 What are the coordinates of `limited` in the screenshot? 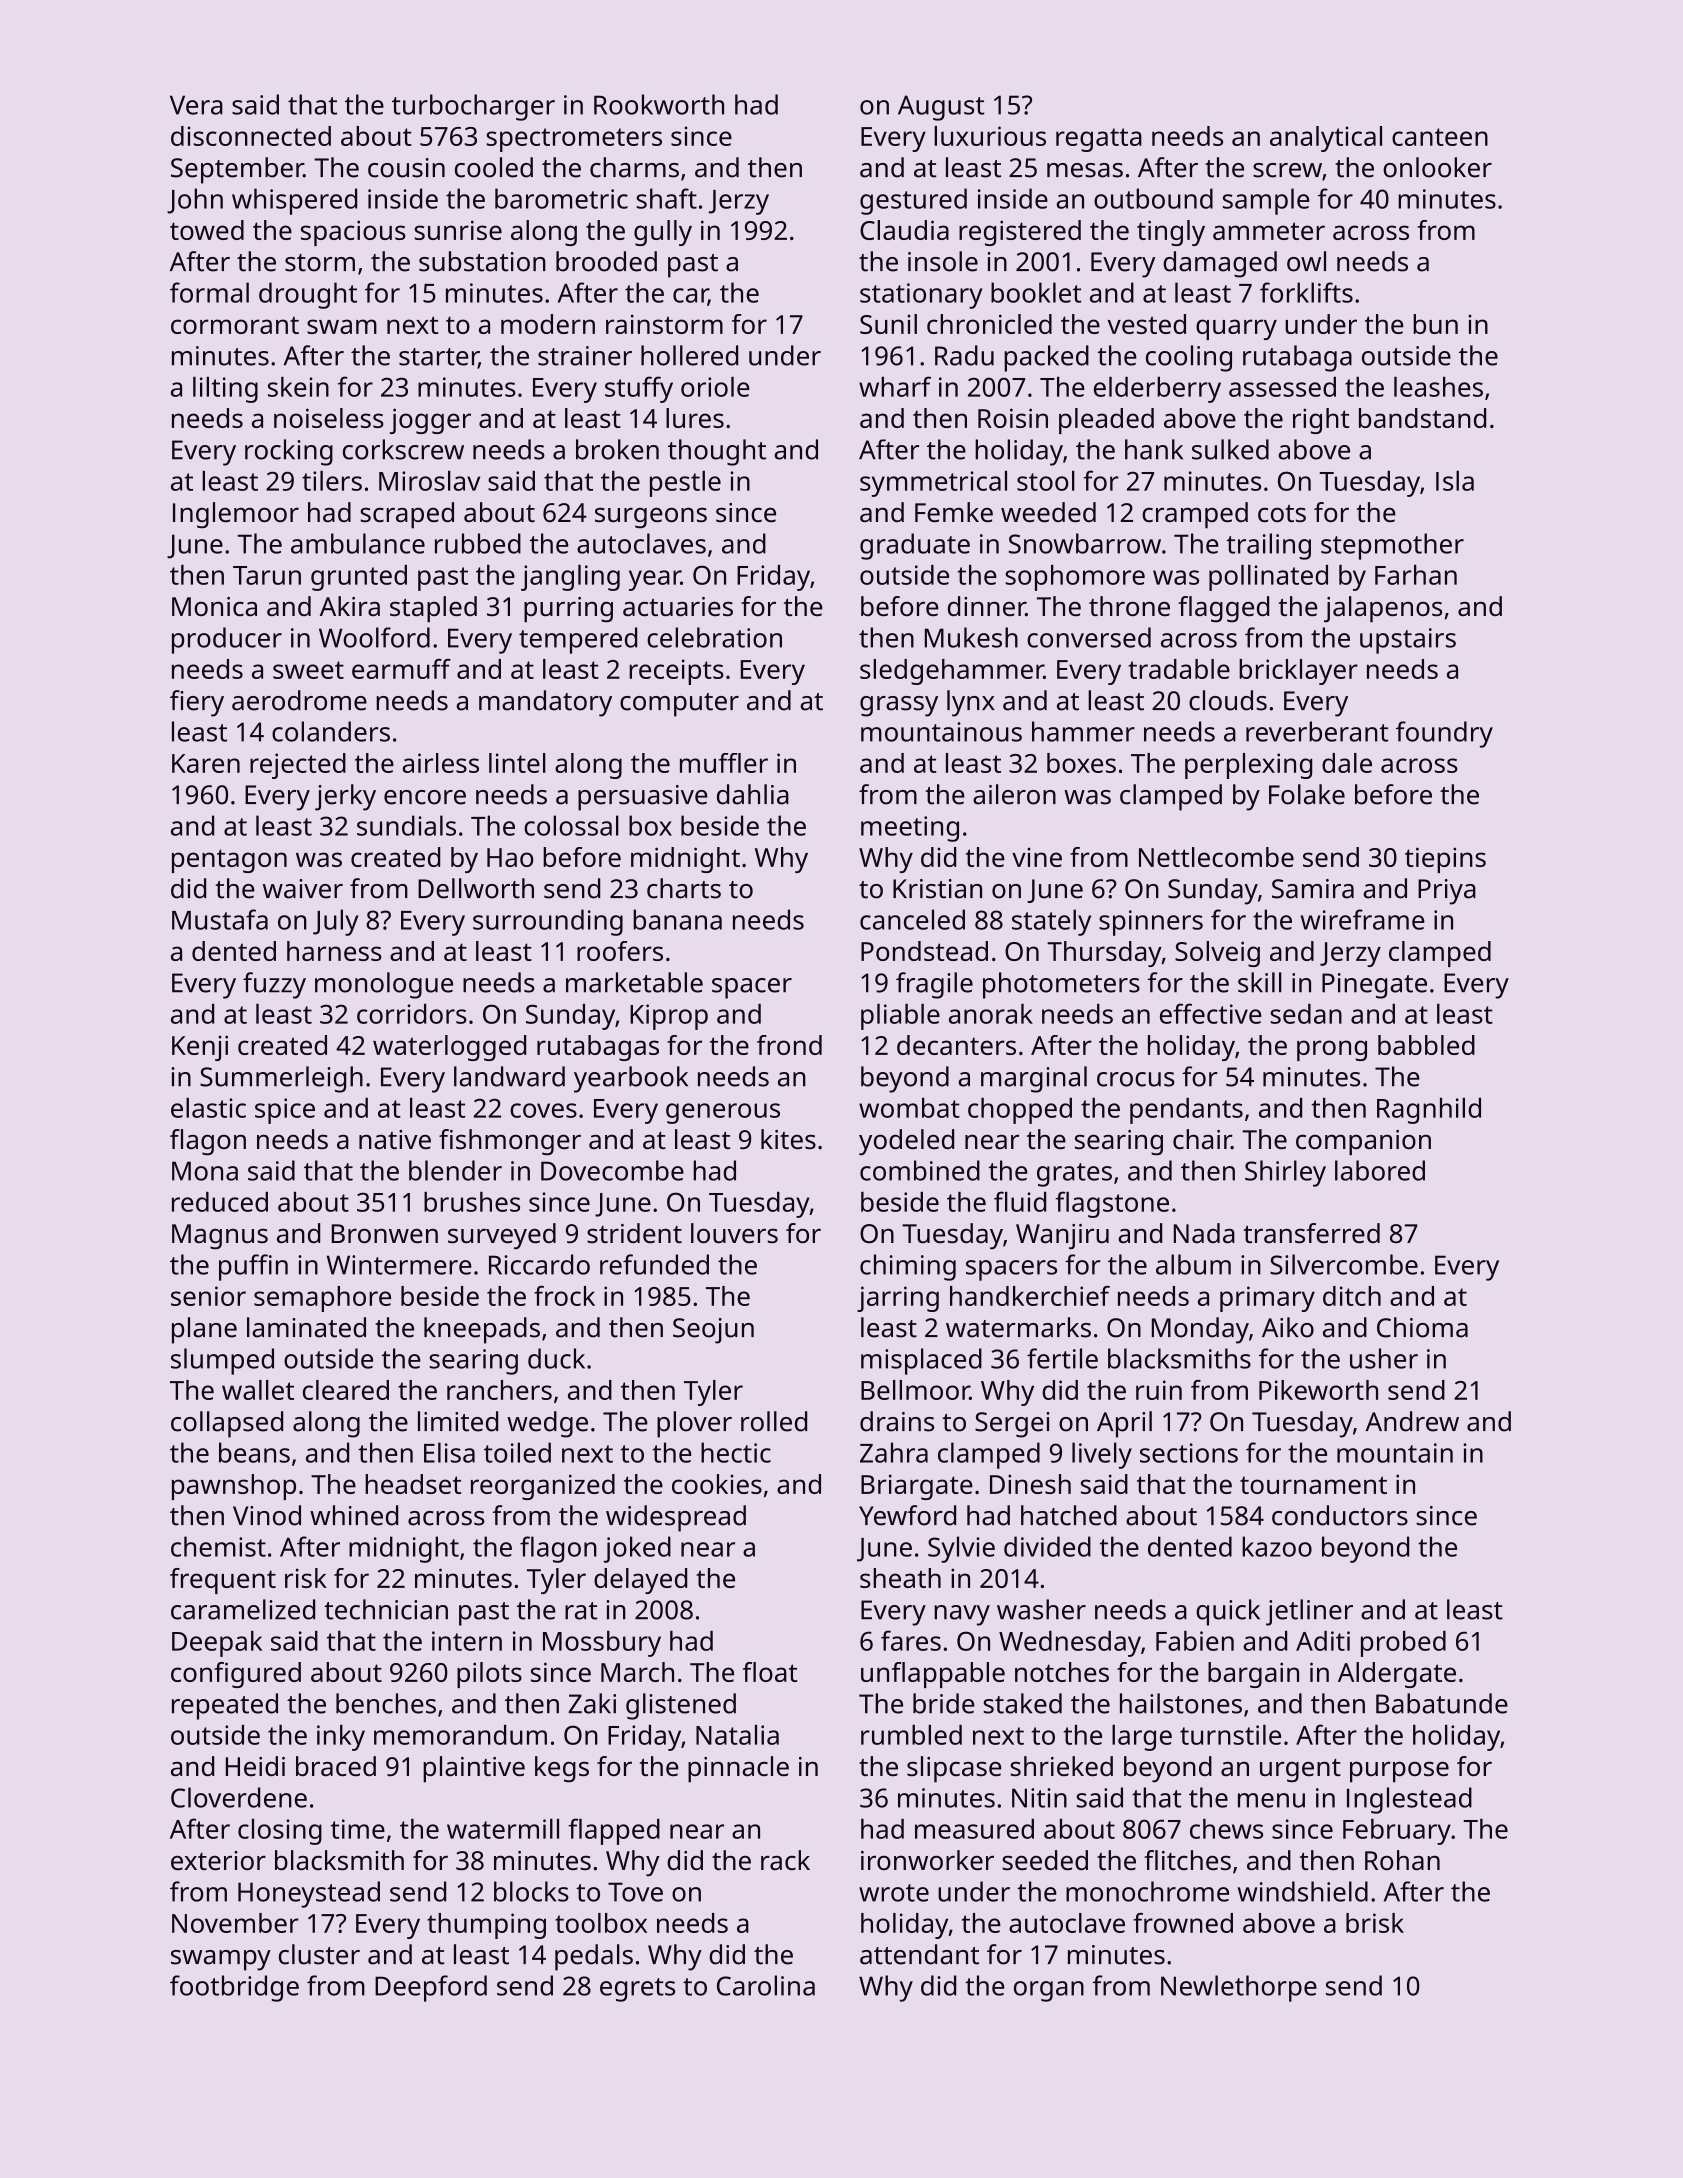 It's located at (458, 1421).
